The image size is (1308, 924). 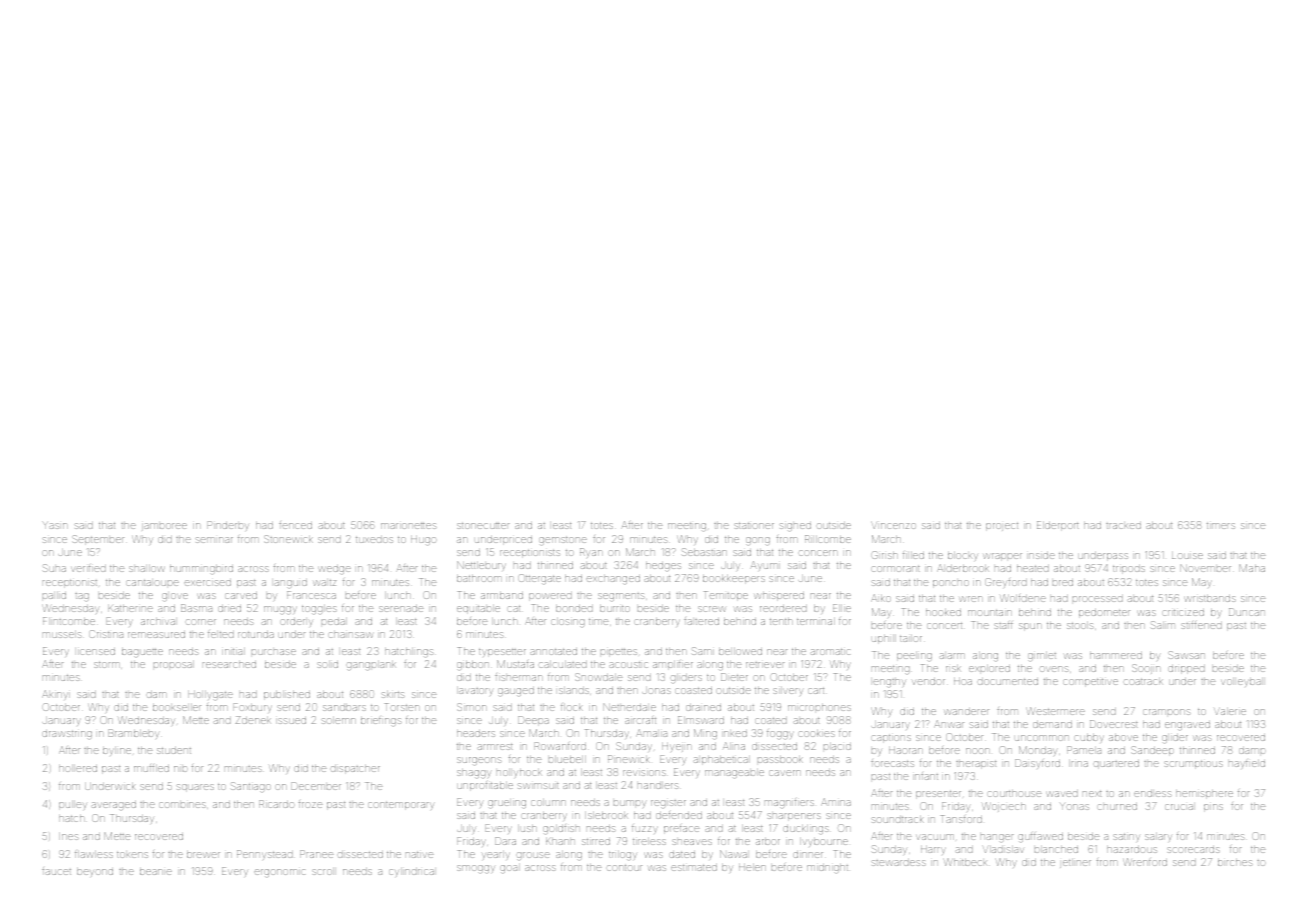 I want to click on faucet, so click(x=56, y=871).
